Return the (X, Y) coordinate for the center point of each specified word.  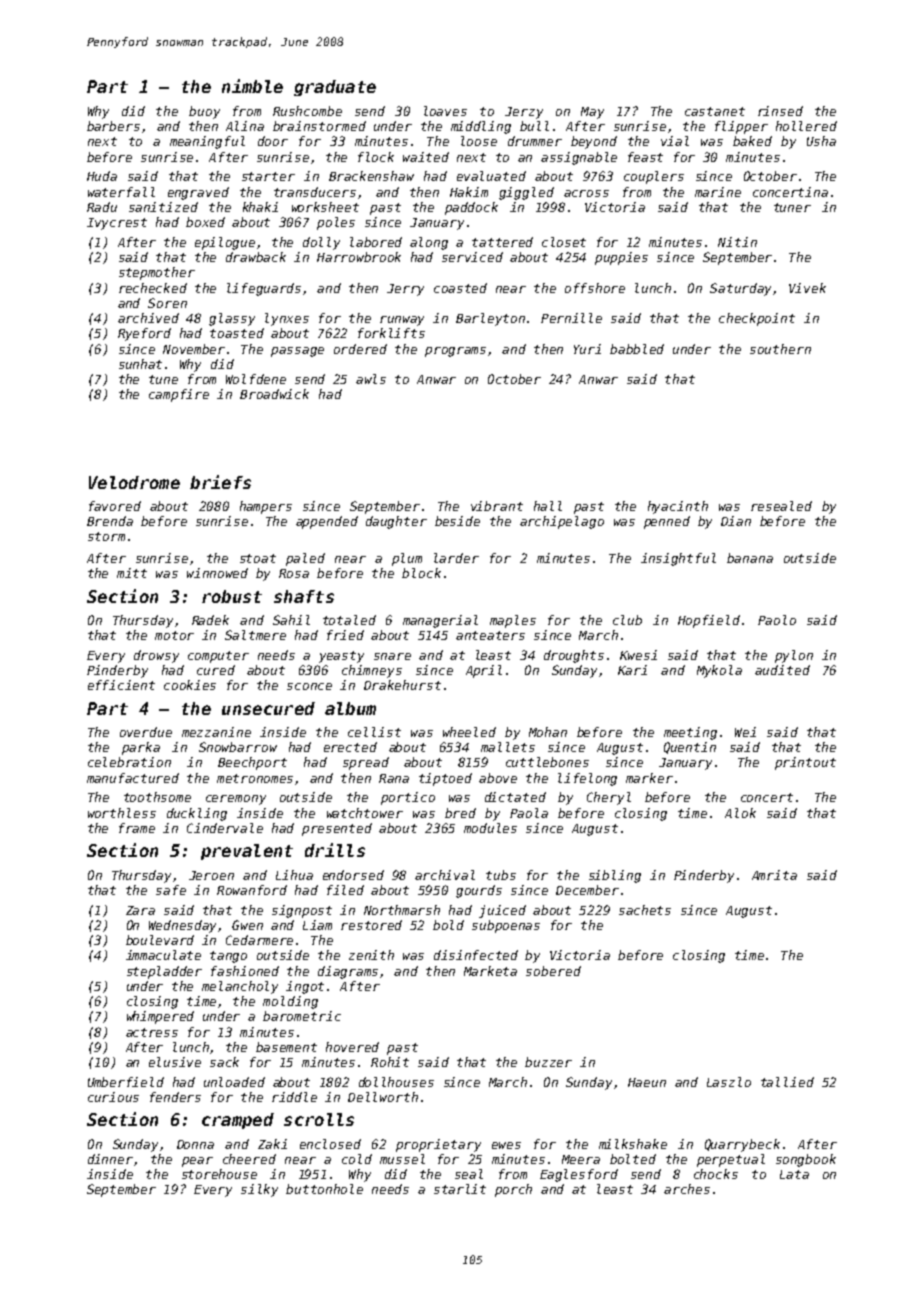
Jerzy (524, 113)
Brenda (110, 521)
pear (197, 1162)
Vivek (807, 288)
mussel (402, 1159)
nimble (252, 86)
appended (327, 522)
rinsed (780, 111)
